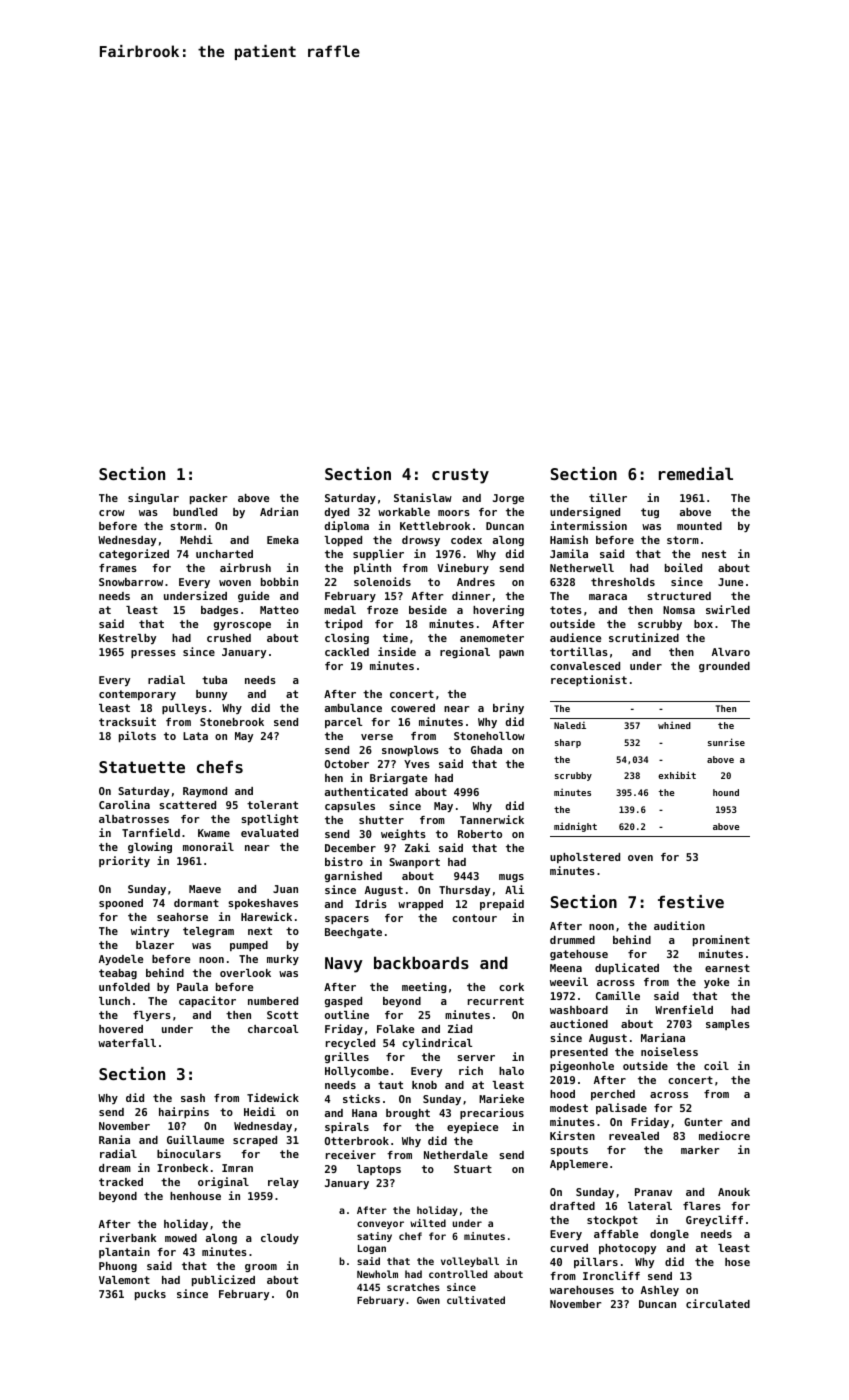  What do you see at coordinates (569, 539) in the screenshot?
I see `Hamish` at bounding box center [569, 539].
